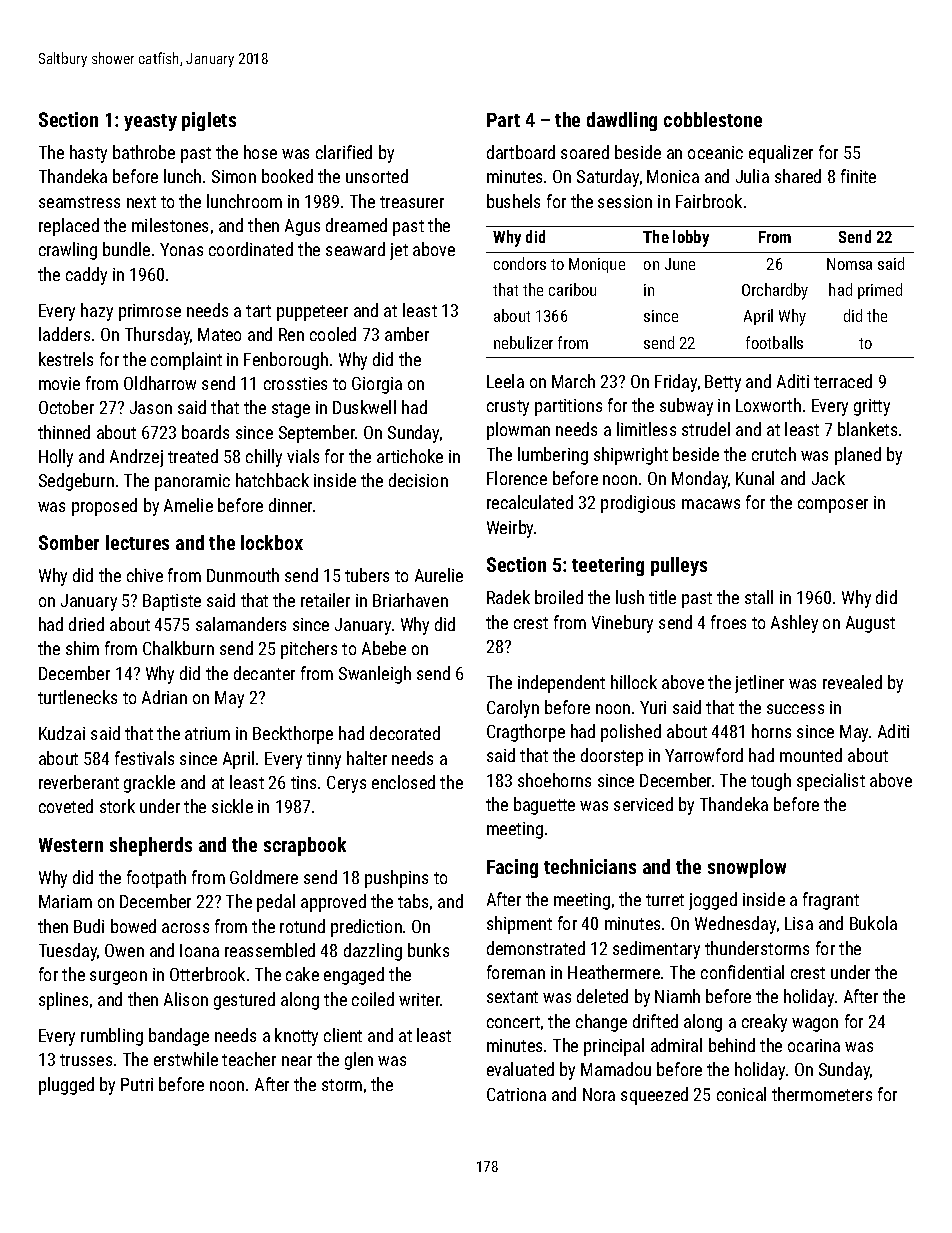 The height and width of the document is (1233, 952). I want to click on clarified, so click(344, 152).
